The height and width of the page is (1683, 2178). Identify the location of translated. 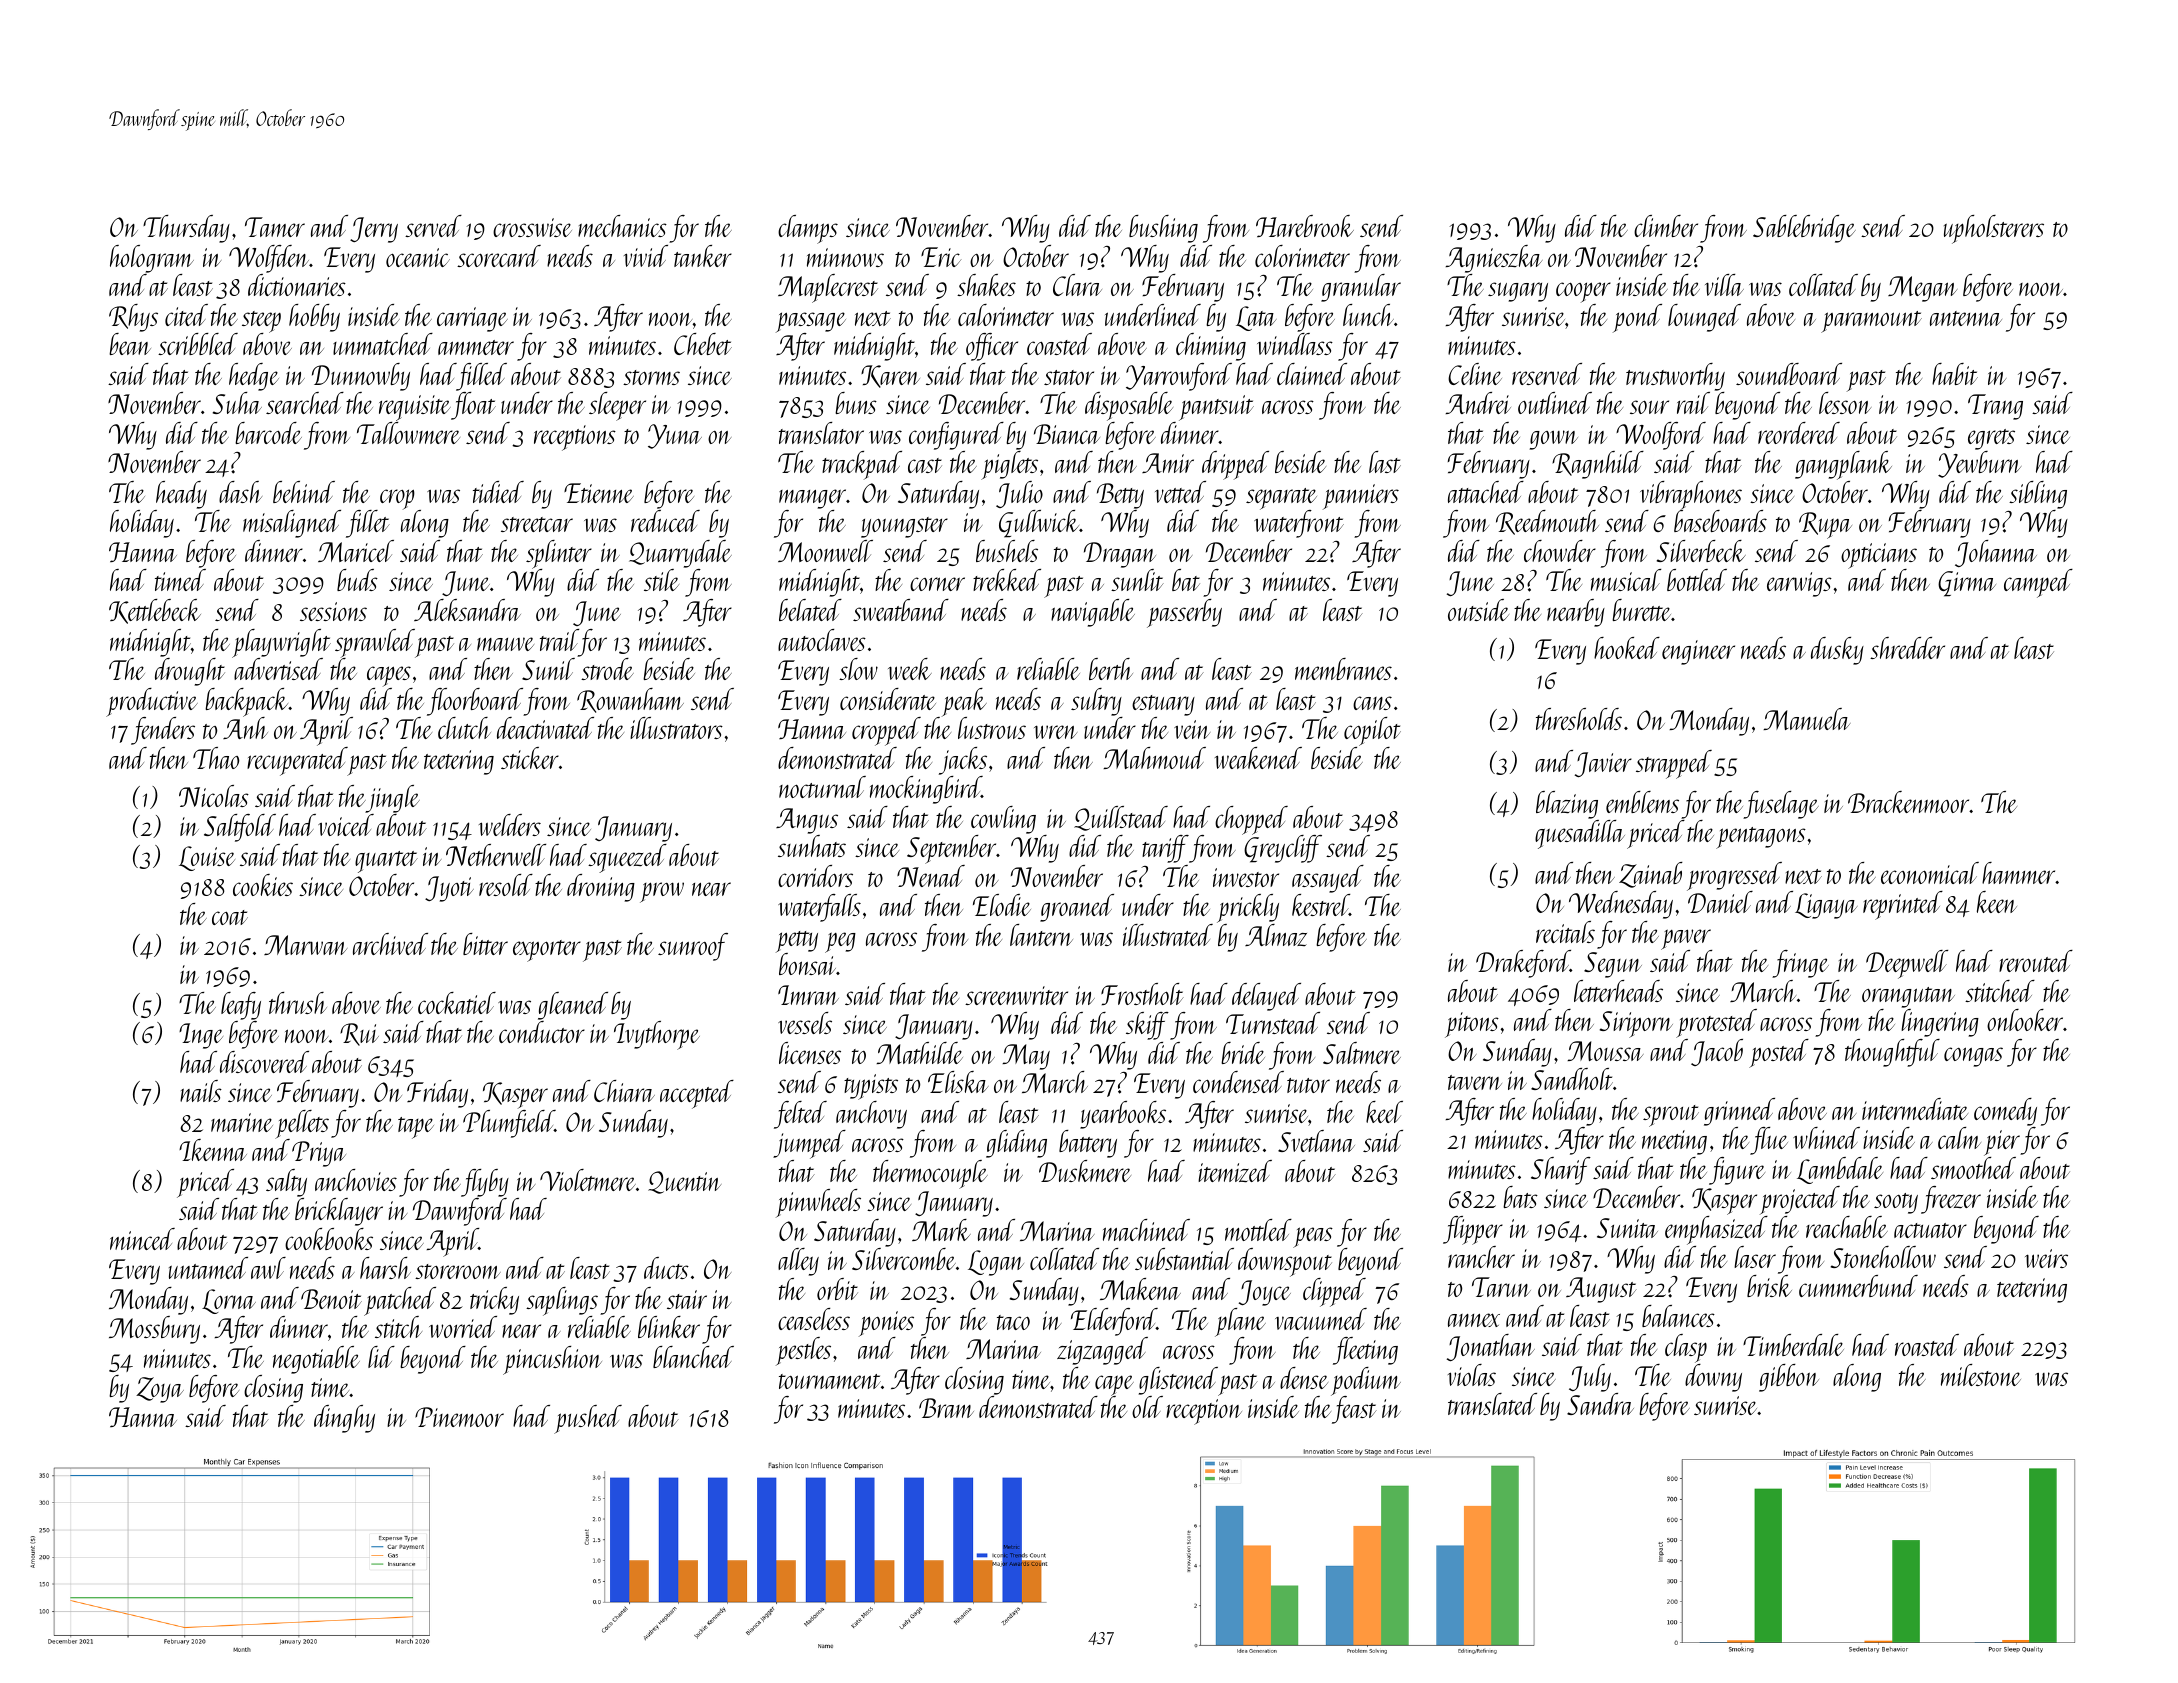
(1492, 1404).
